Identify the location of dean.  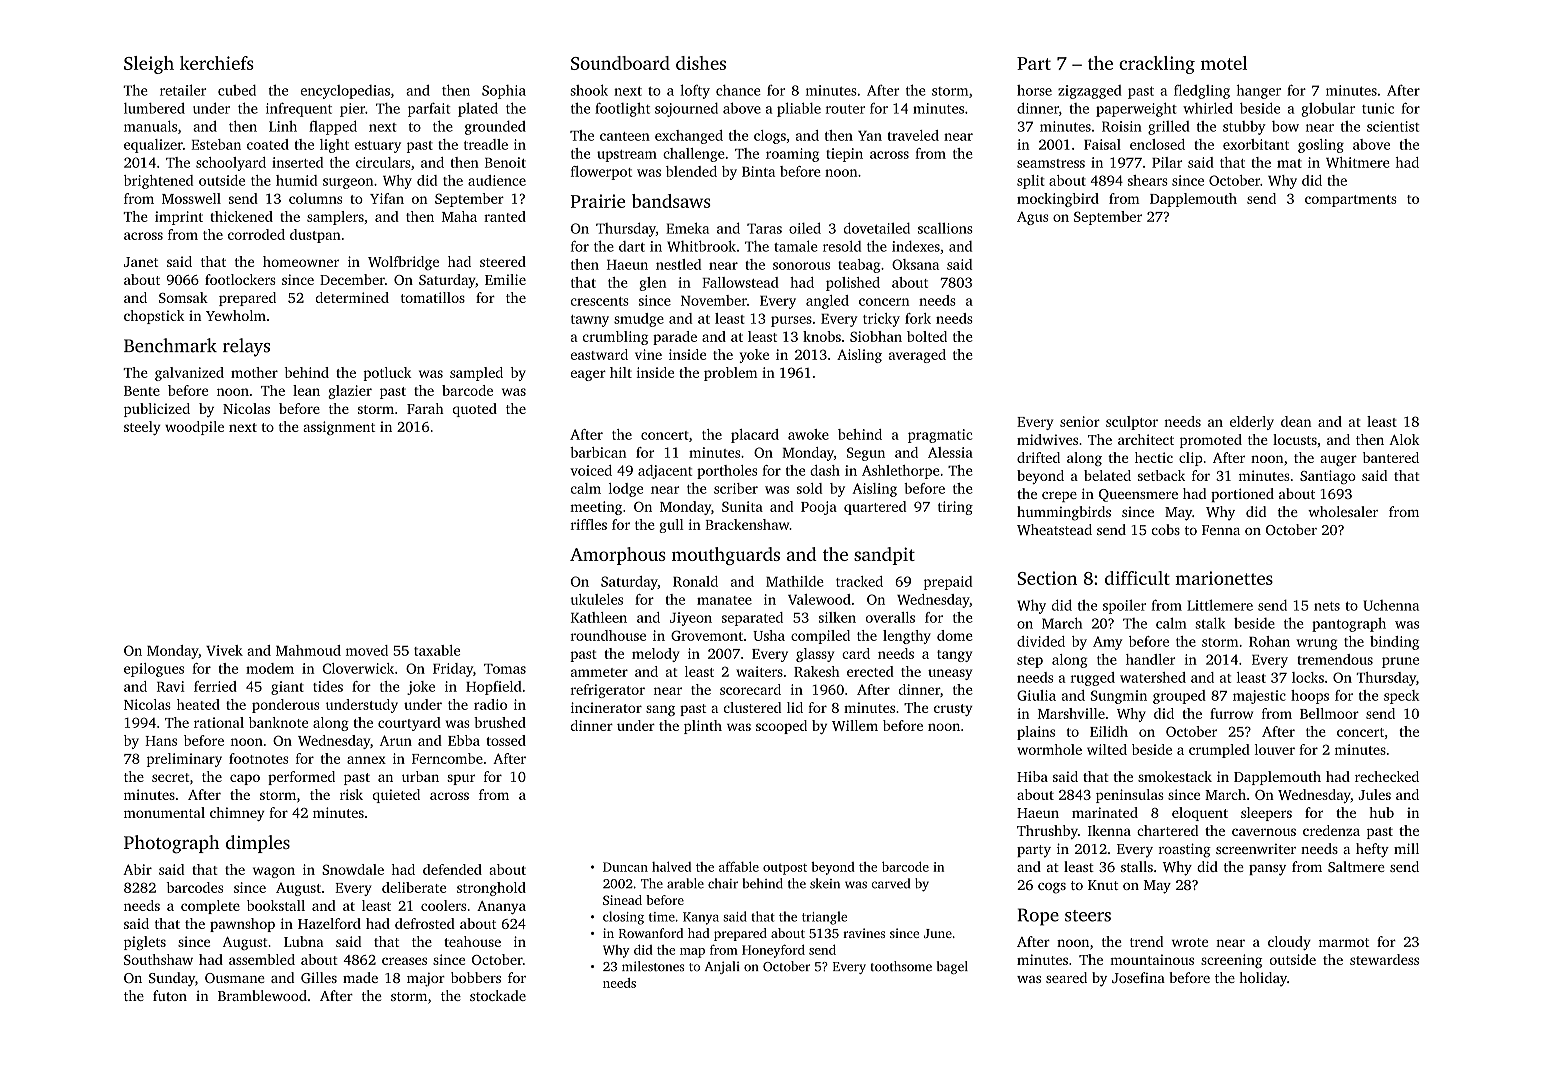
(1296, 421).
